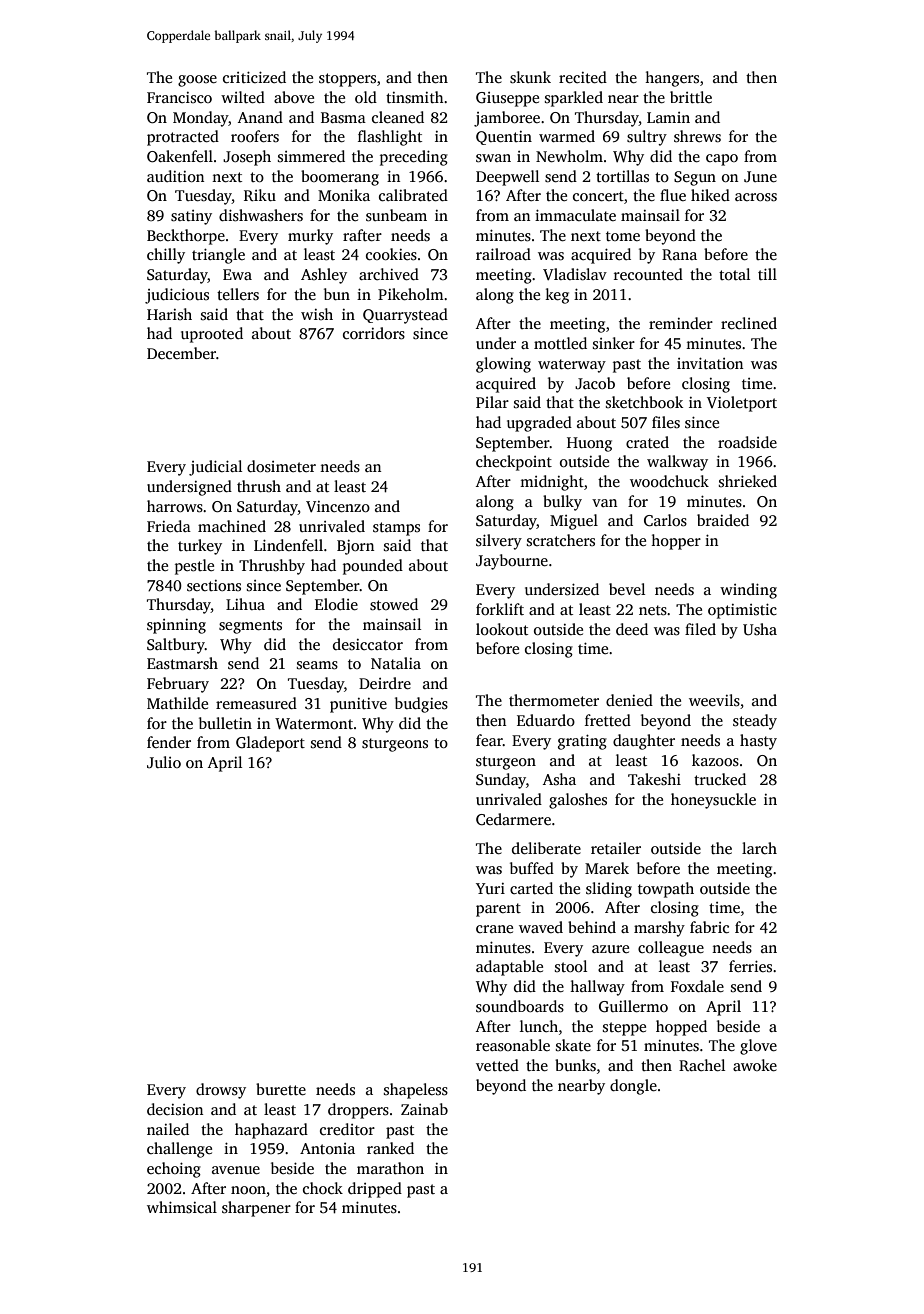  Describe the element at coordinates (179, 1150) in the screenshot. I see `challenge` at that location.
